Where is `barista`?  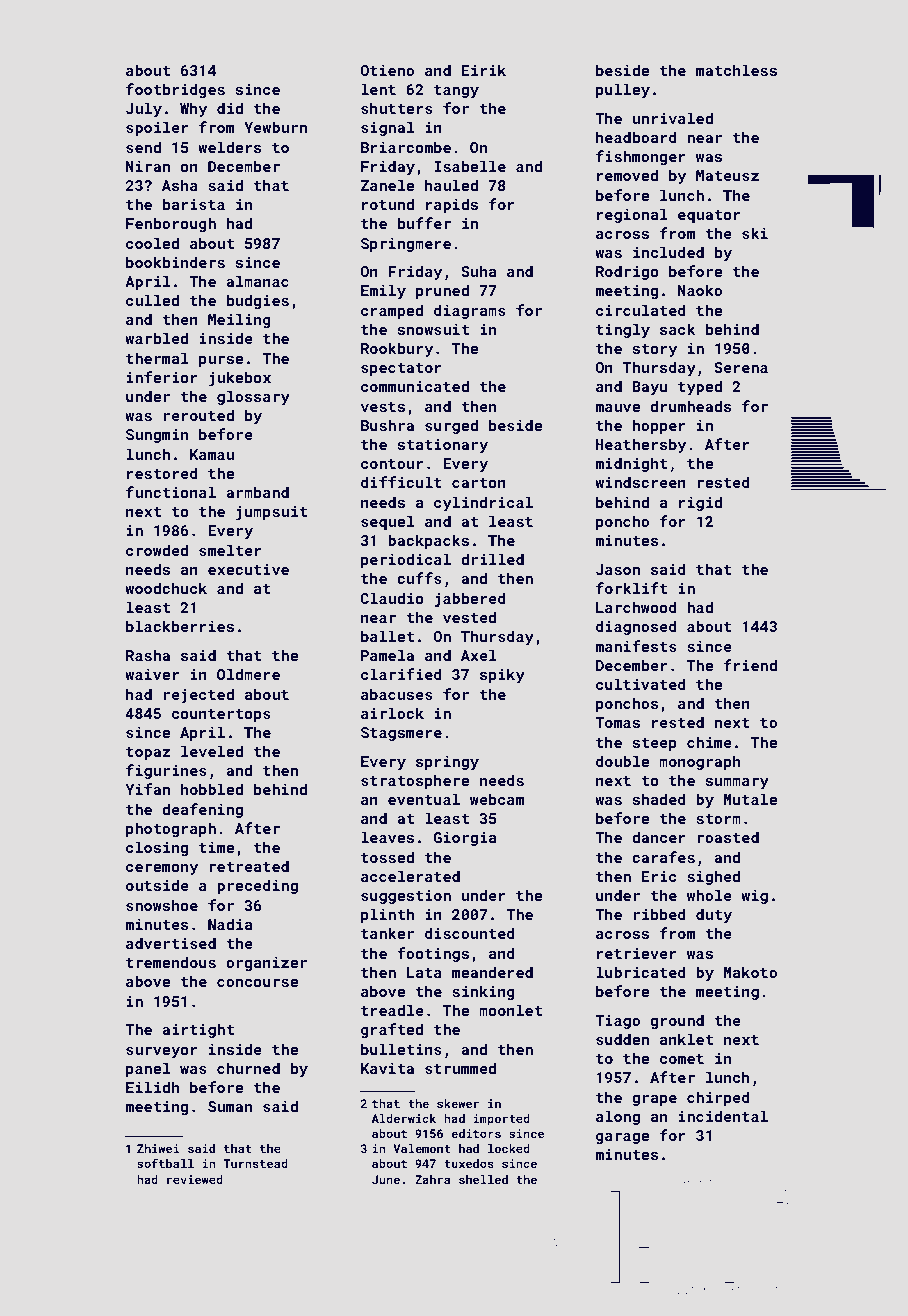
barista is located at coordinates (194, 204).
